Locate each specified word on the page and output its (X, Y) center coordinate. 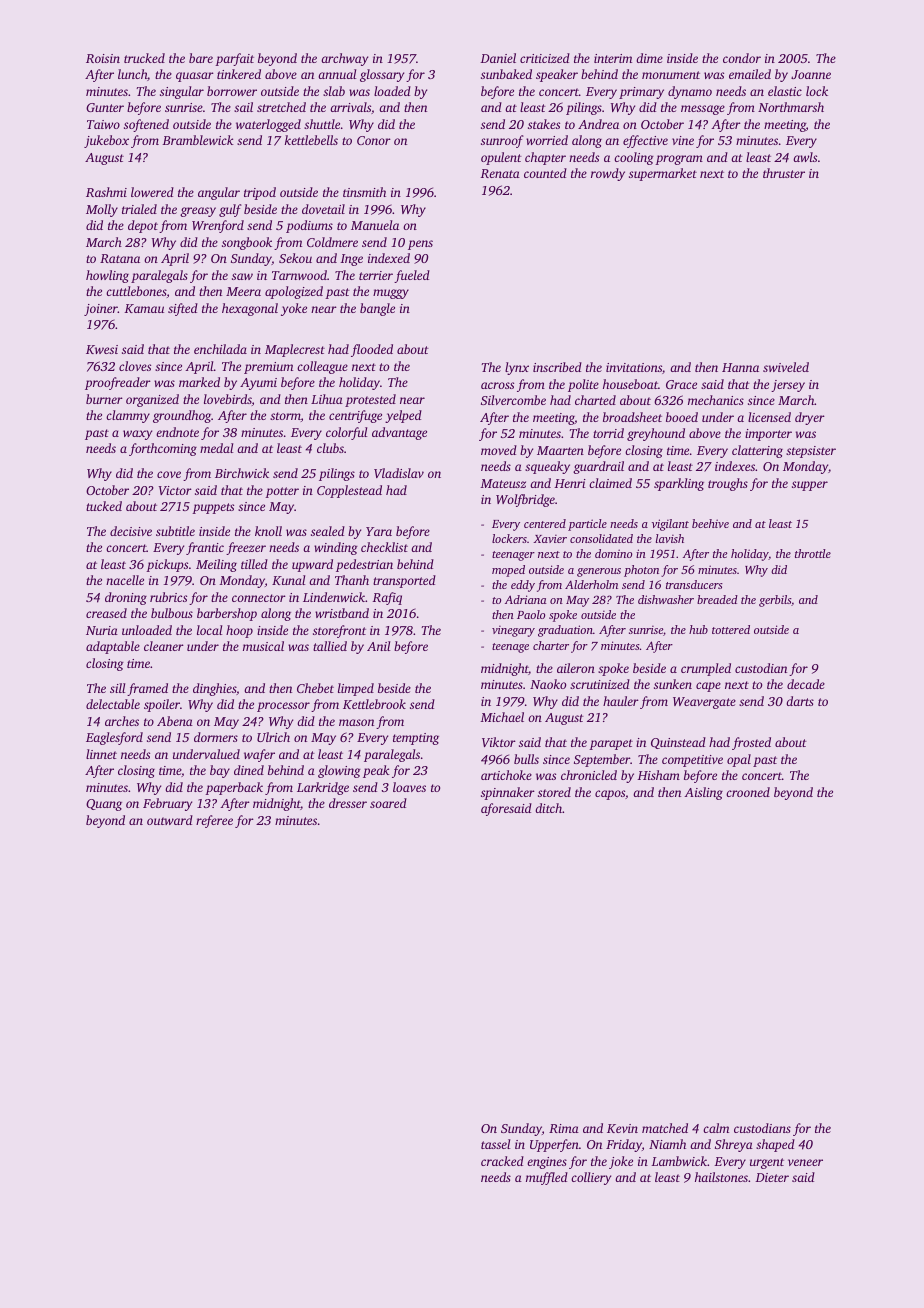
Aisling (703, 793)
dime (649, 58)
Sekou (295, 258)
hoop (239, 631)
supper (810, 486)
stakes (544, 124)
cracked (502, 1161)
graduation (565, 631)
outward (170, 820)
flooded (372, 350)
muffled (547, 1178)
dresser (348, 803)
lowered (152, 192)
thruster (784, 173)
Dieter (772, 1177)
